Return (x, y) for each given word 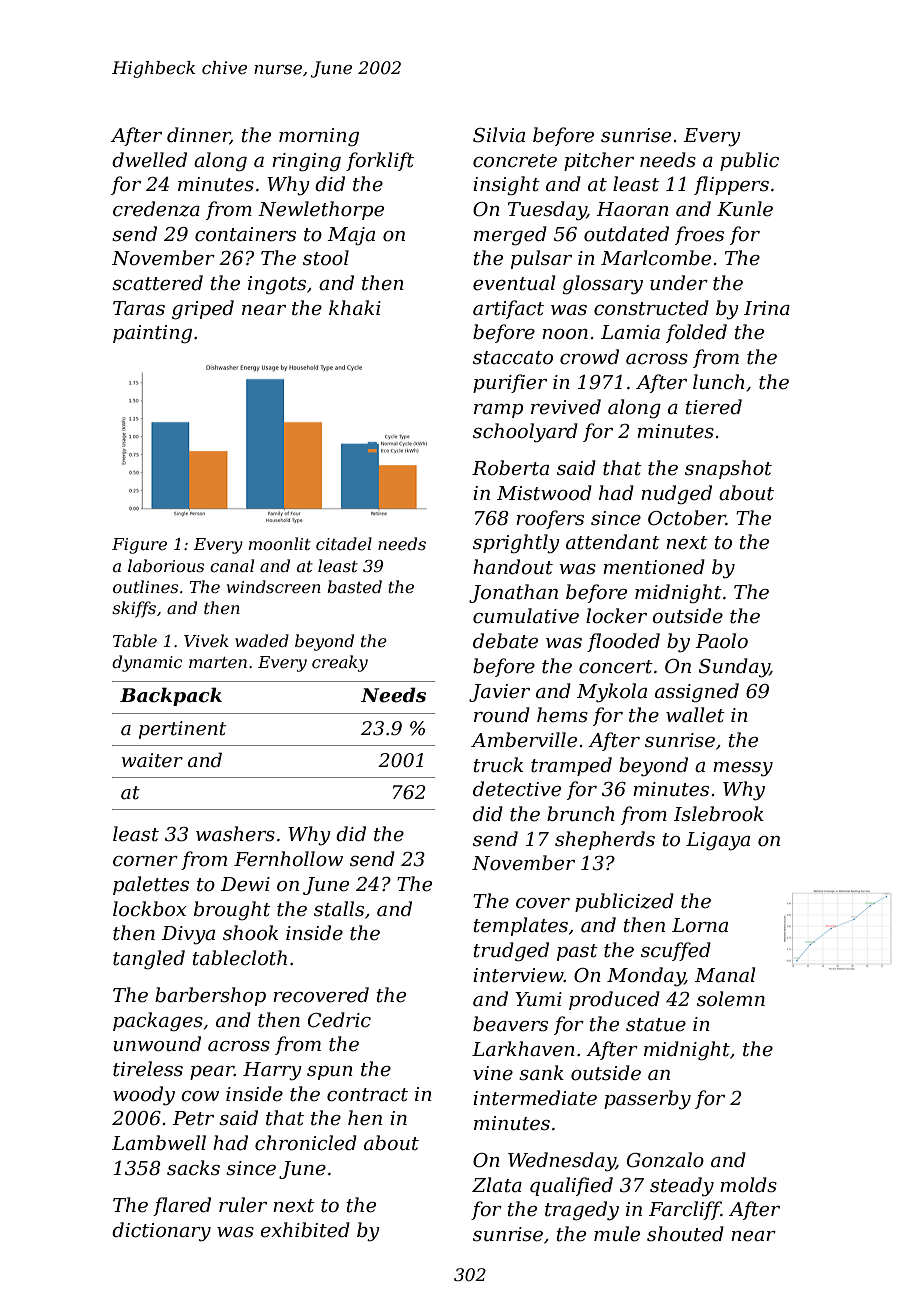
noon (565, 334)
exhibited (305, 1230)
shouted (685, 1234)
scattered (157, 283)
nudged (676, 494)
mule (617, 1234)
